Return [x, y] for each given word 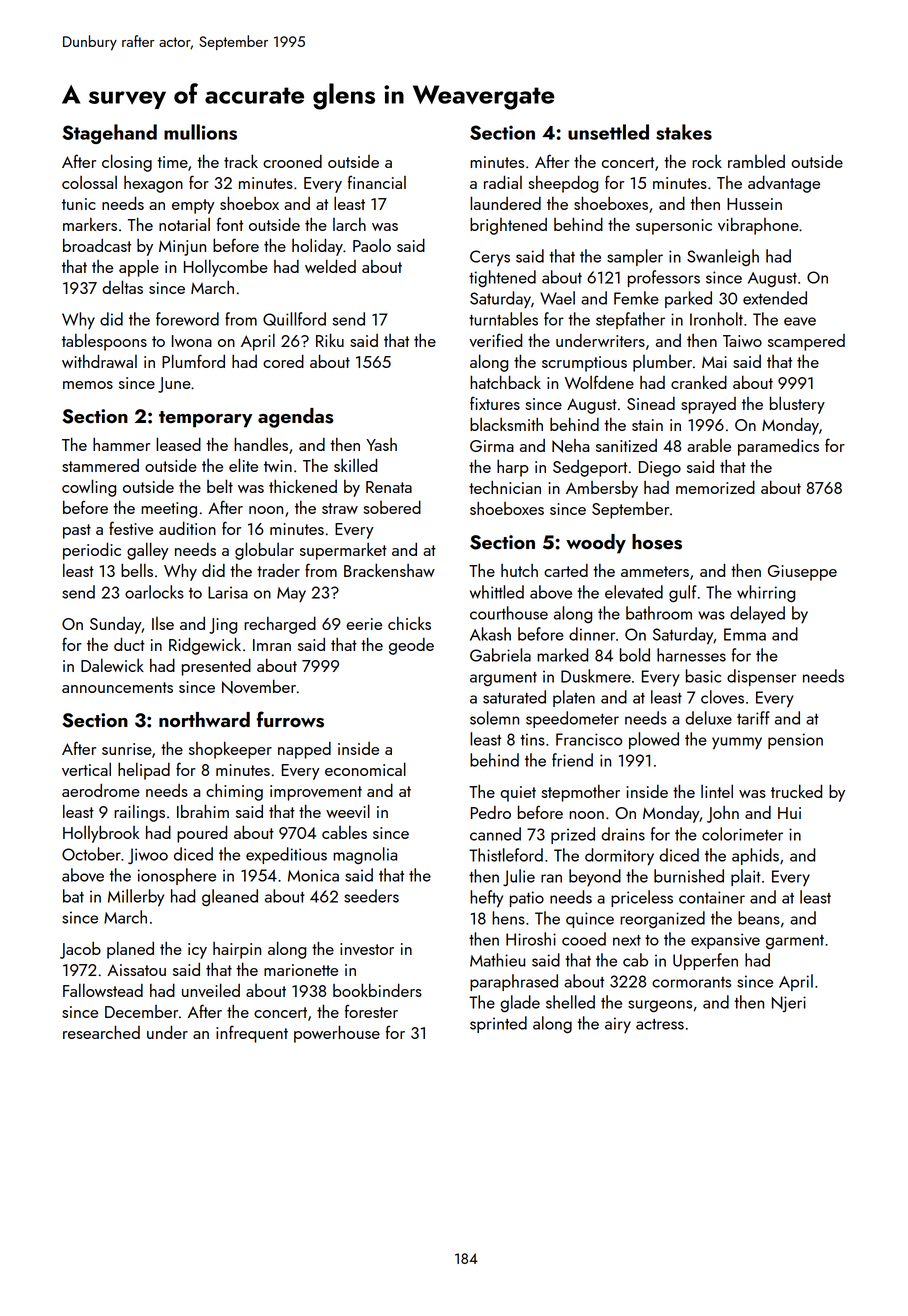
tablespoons [104, 342]
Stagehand [109, 134]
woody [596, 544]
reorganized [662, 919]
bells [137, 570]
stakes [684, 132]
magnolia [365, 856]
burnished [689, 876]
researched [101, 1032]
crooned [292, 161]
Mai [714, 362]
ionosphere [177, 876]
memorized [715, 487]
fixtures [495, 403]
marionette [301, 970]
